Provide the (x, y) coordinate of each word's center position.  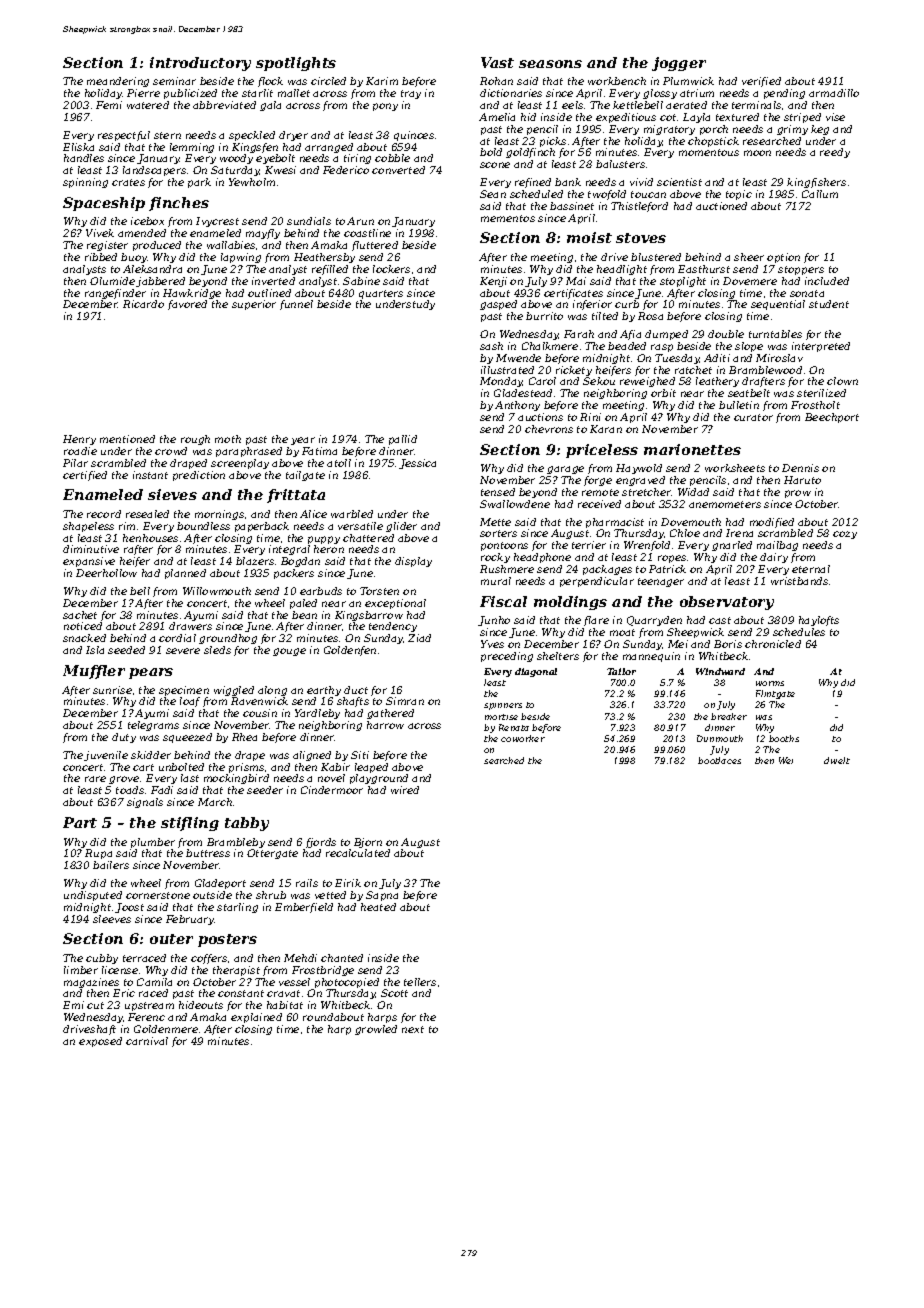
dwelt (837, 760)
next (413, 1029)
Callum (820, 194)
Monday (501, 382)
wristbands (799, 581)
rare (95, 779)
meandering (118, 82)
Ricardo (143, 304)
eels (572, 105)
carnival (147, 1041)
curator (753, 417)
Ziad (419, 638)
